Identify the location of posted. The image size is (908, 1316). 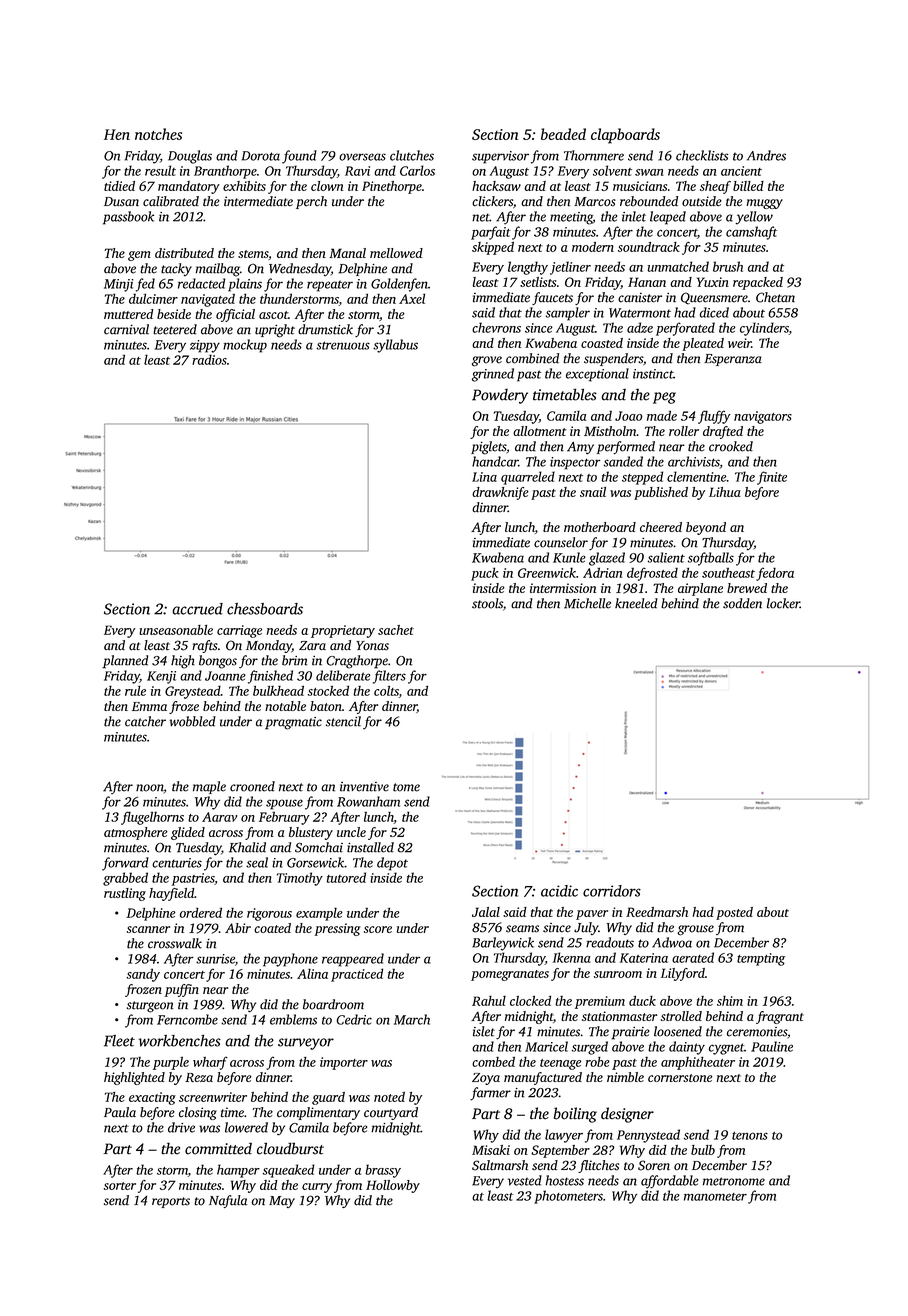
(734, 913).
